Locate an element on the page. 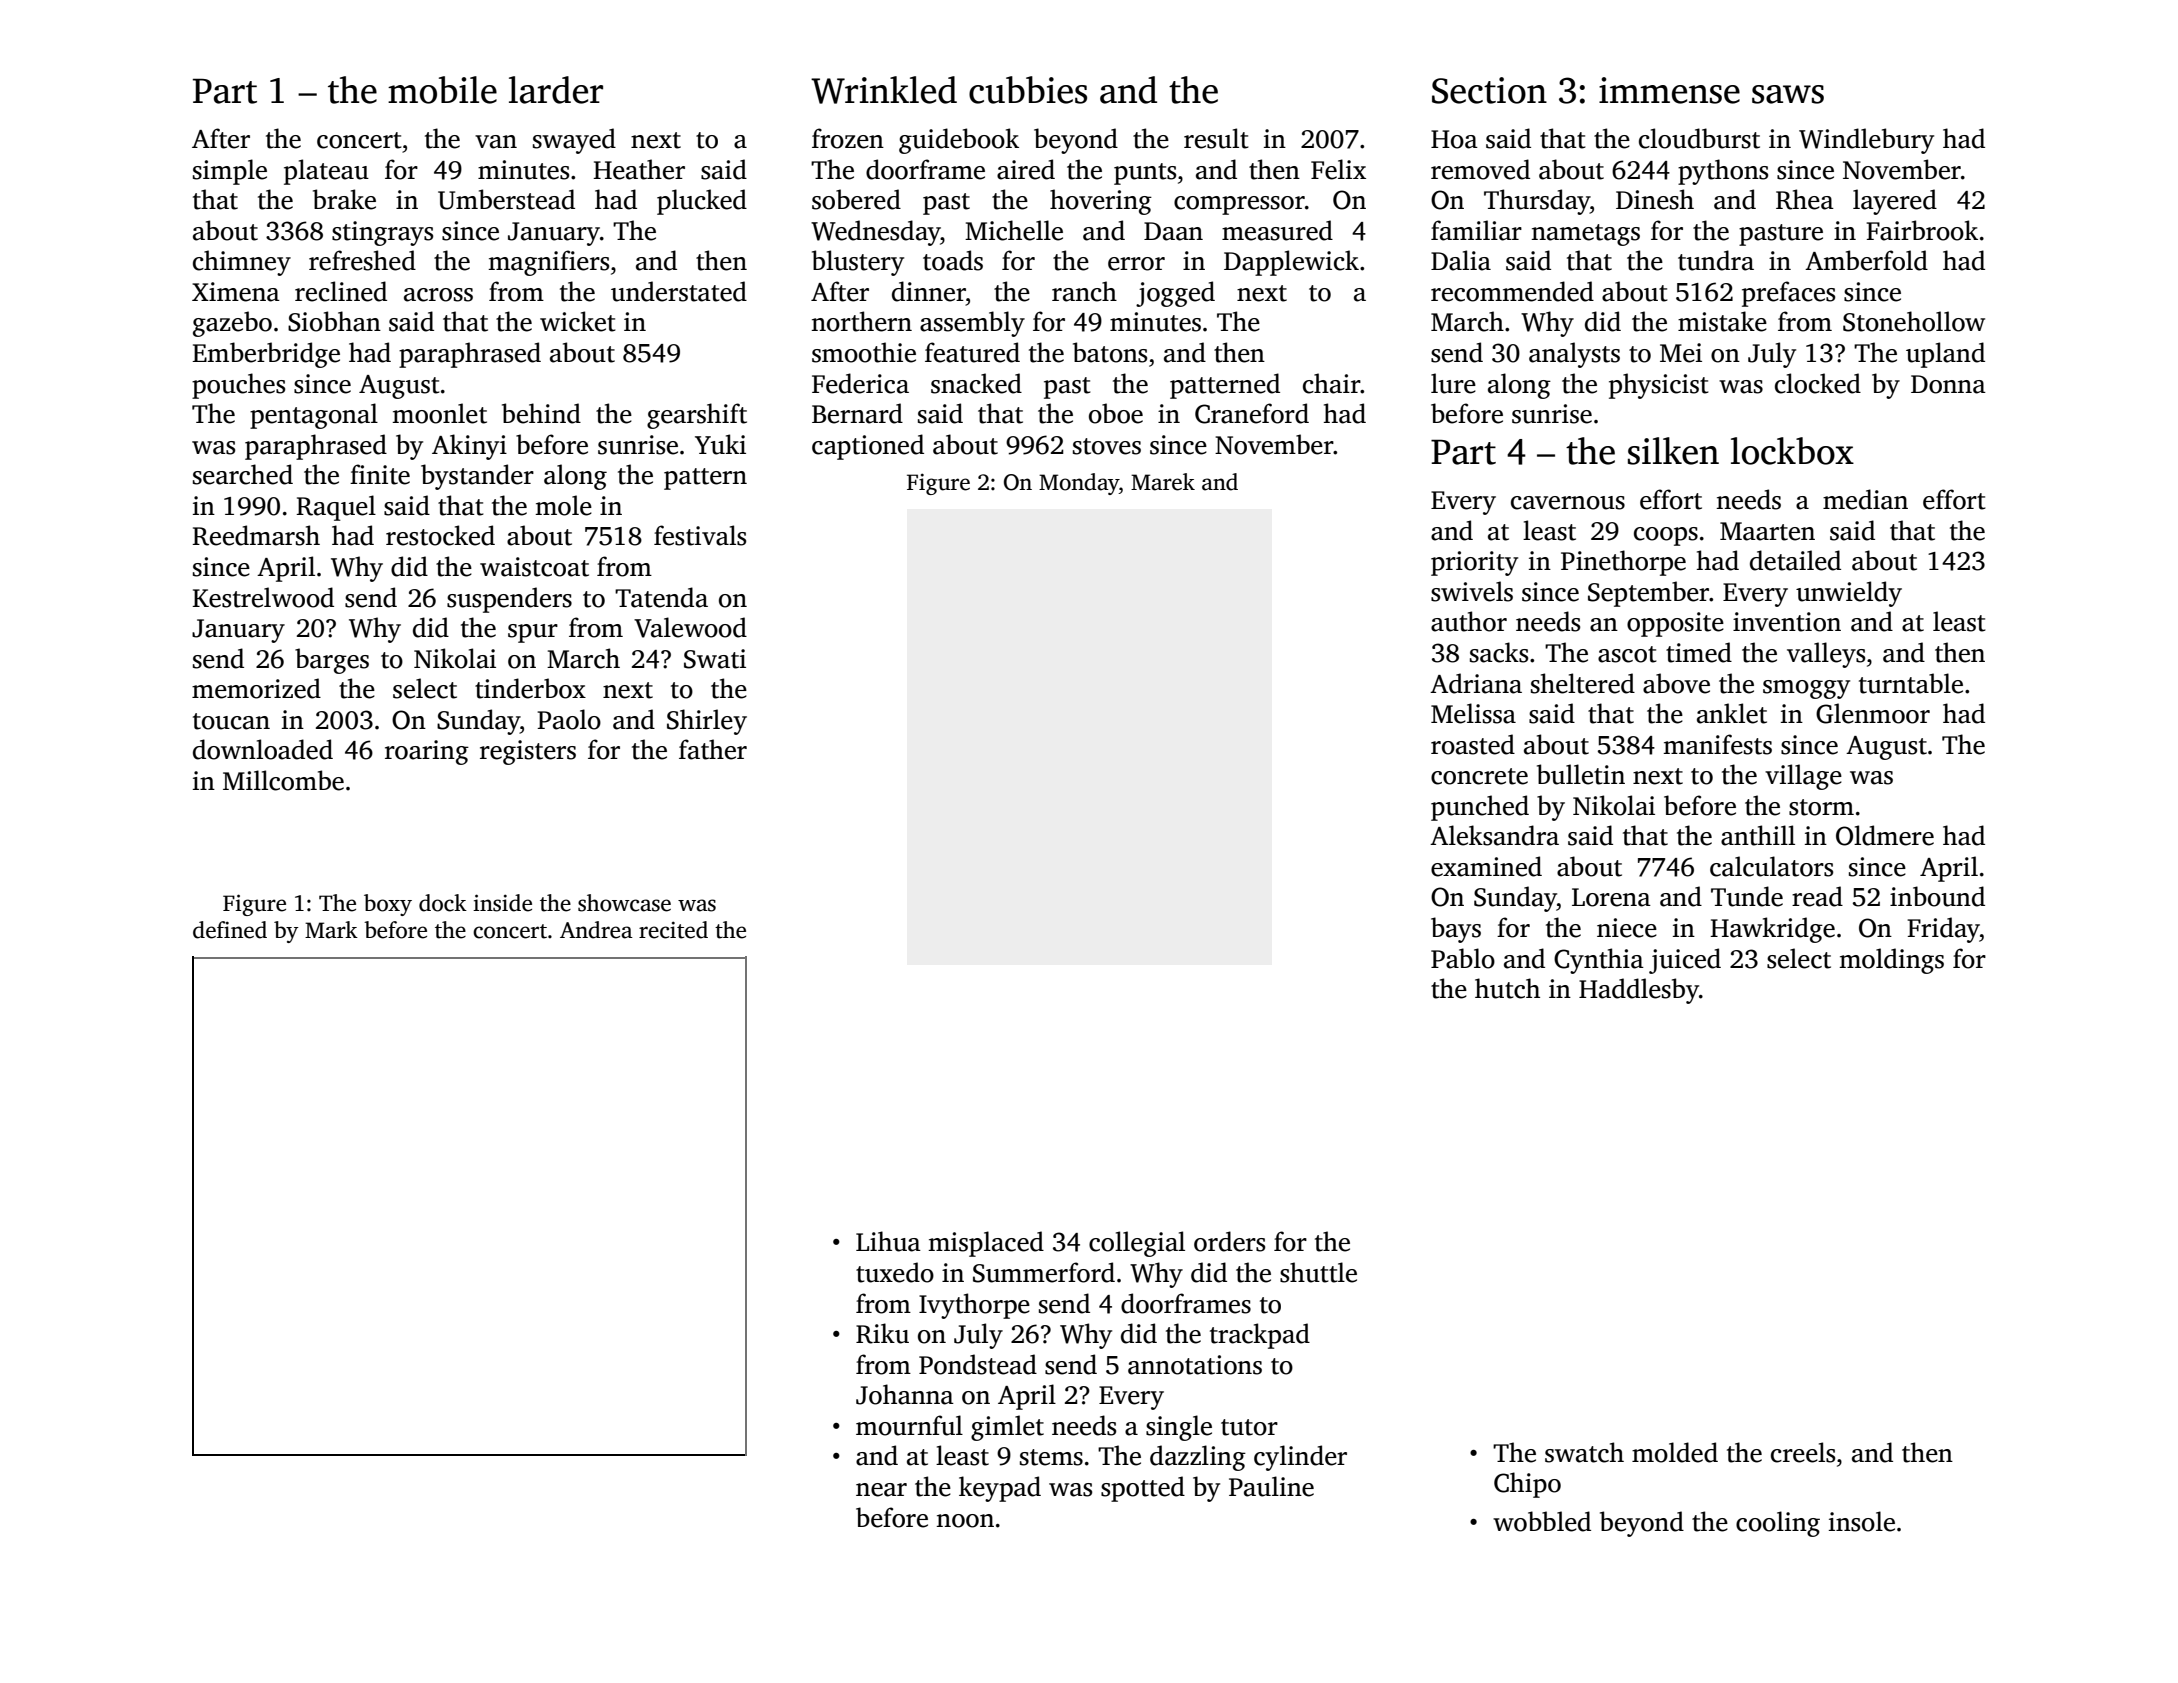 This page has height=1683, width=2178. Dinesh is located at coordinates (1655, 199).
